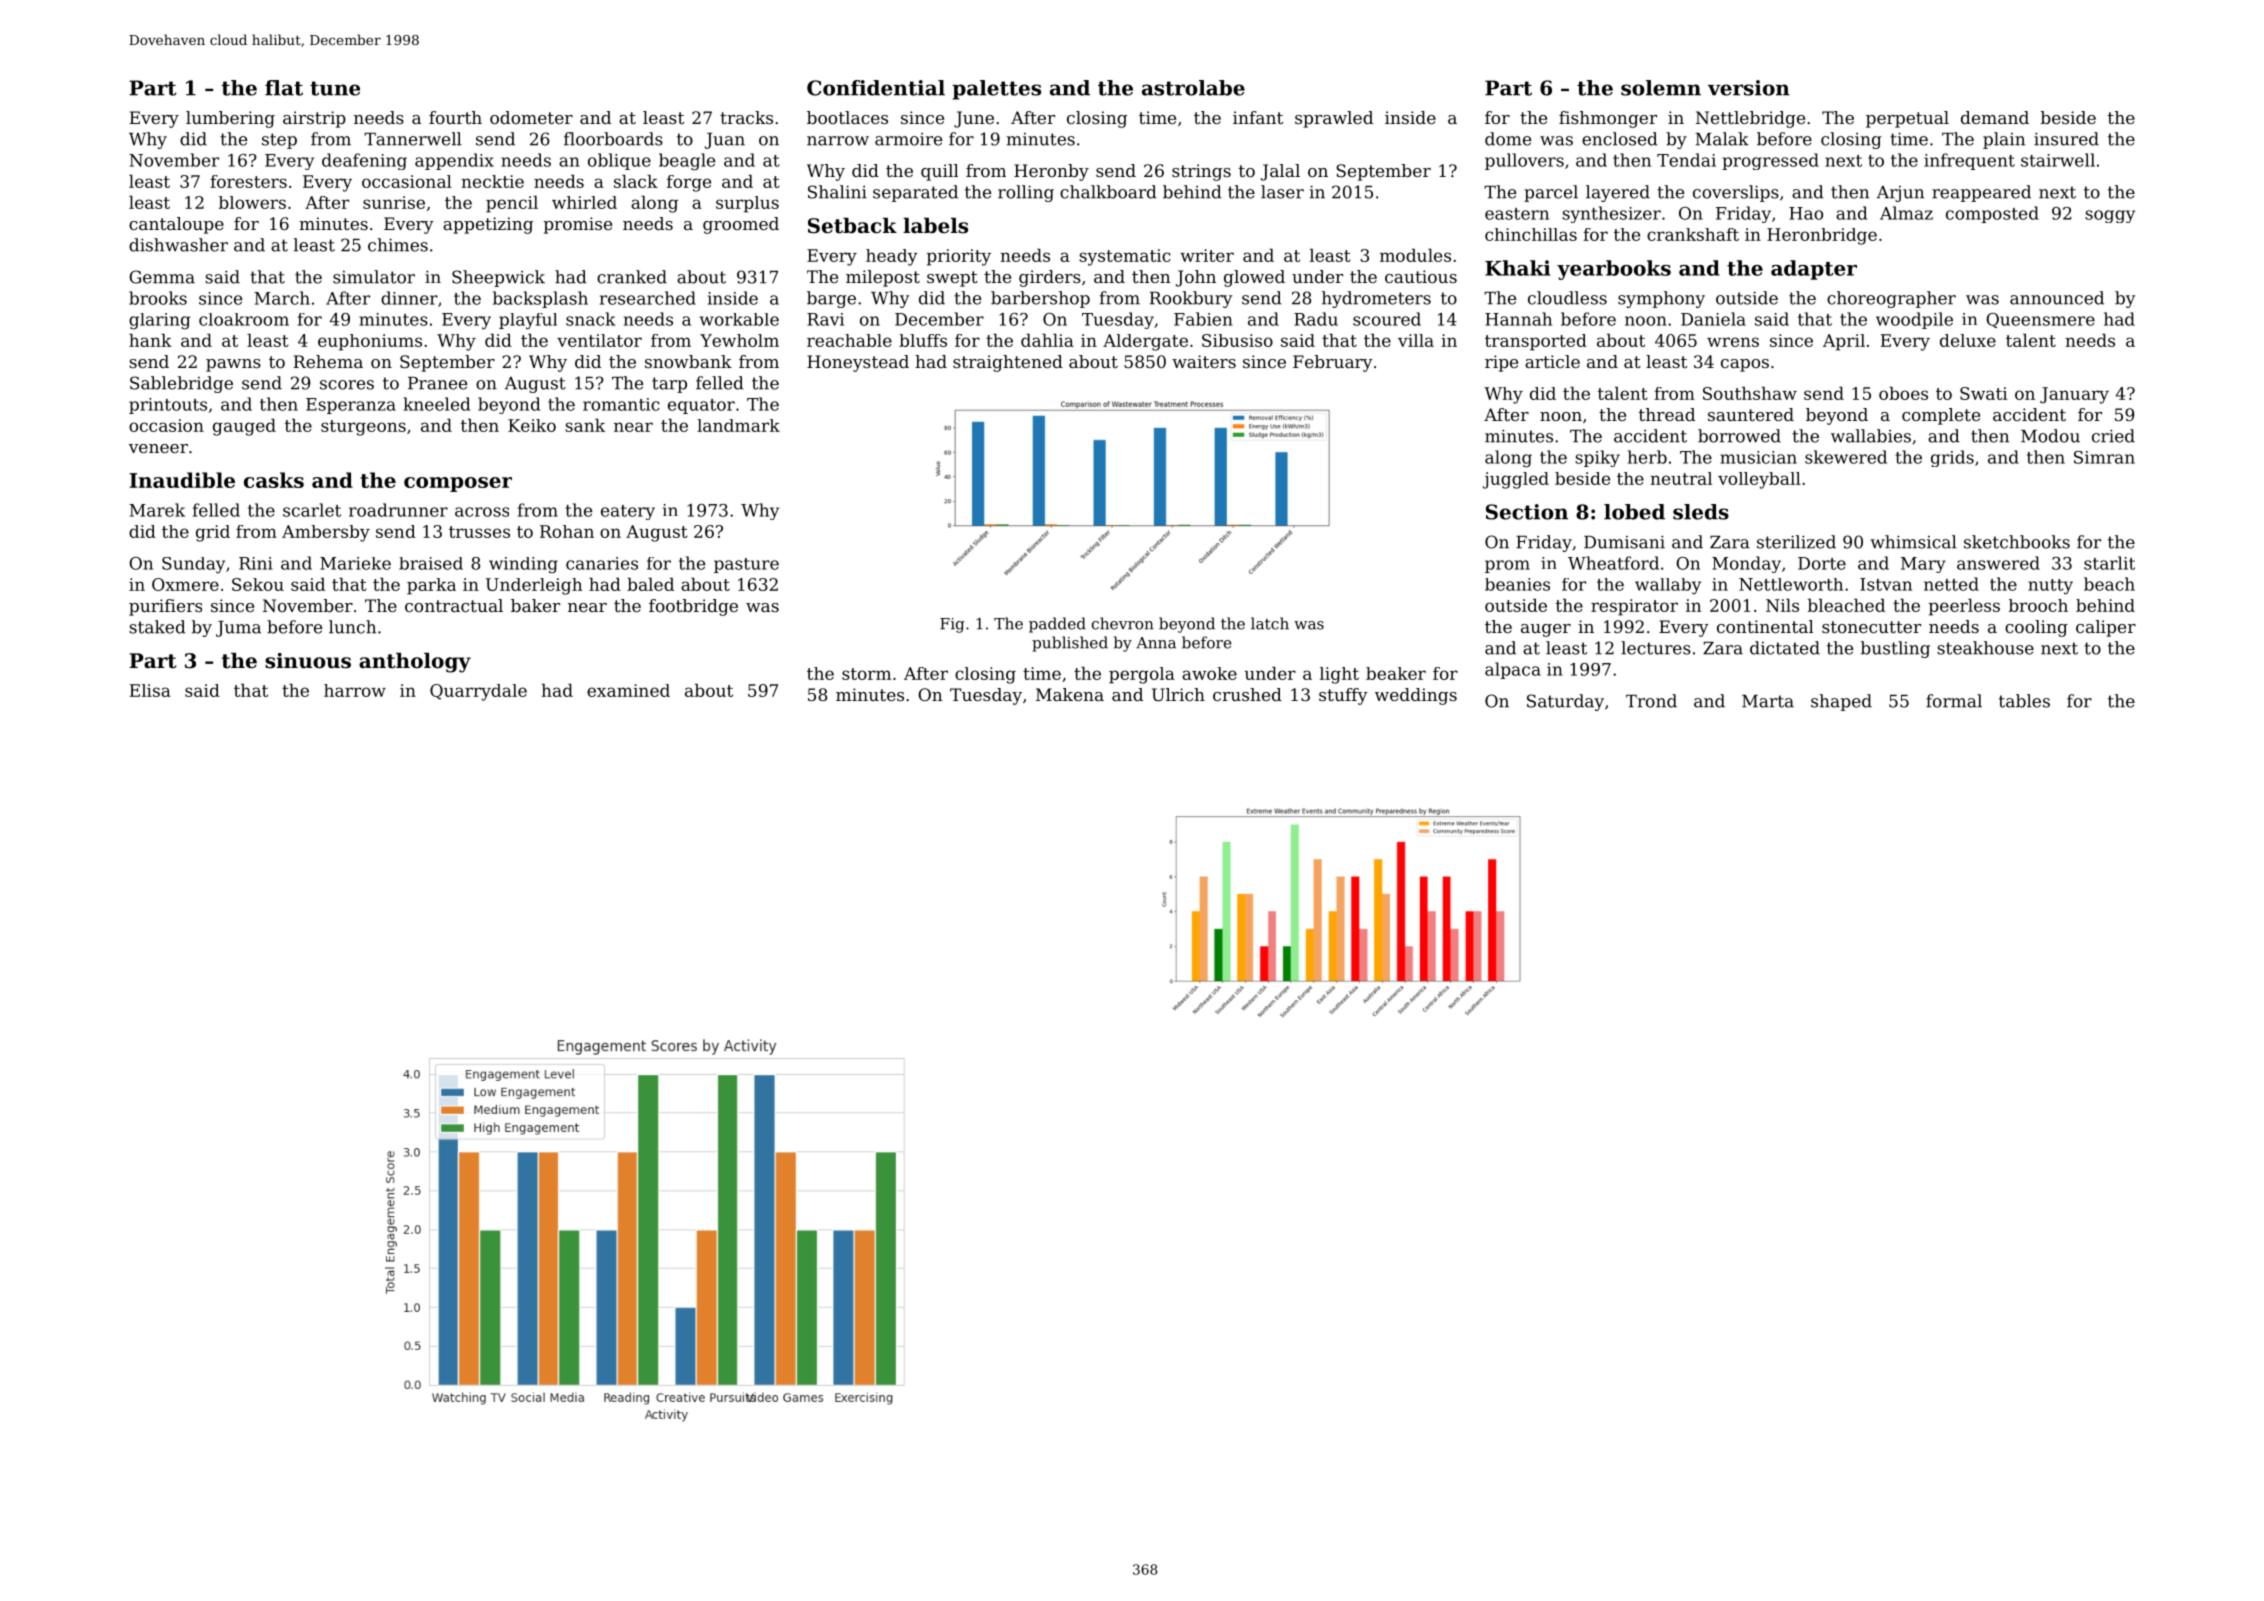  What do you see at coordinates (2038, 605) in the page?
I see `brooch` at bounding box center [2038, 605].
